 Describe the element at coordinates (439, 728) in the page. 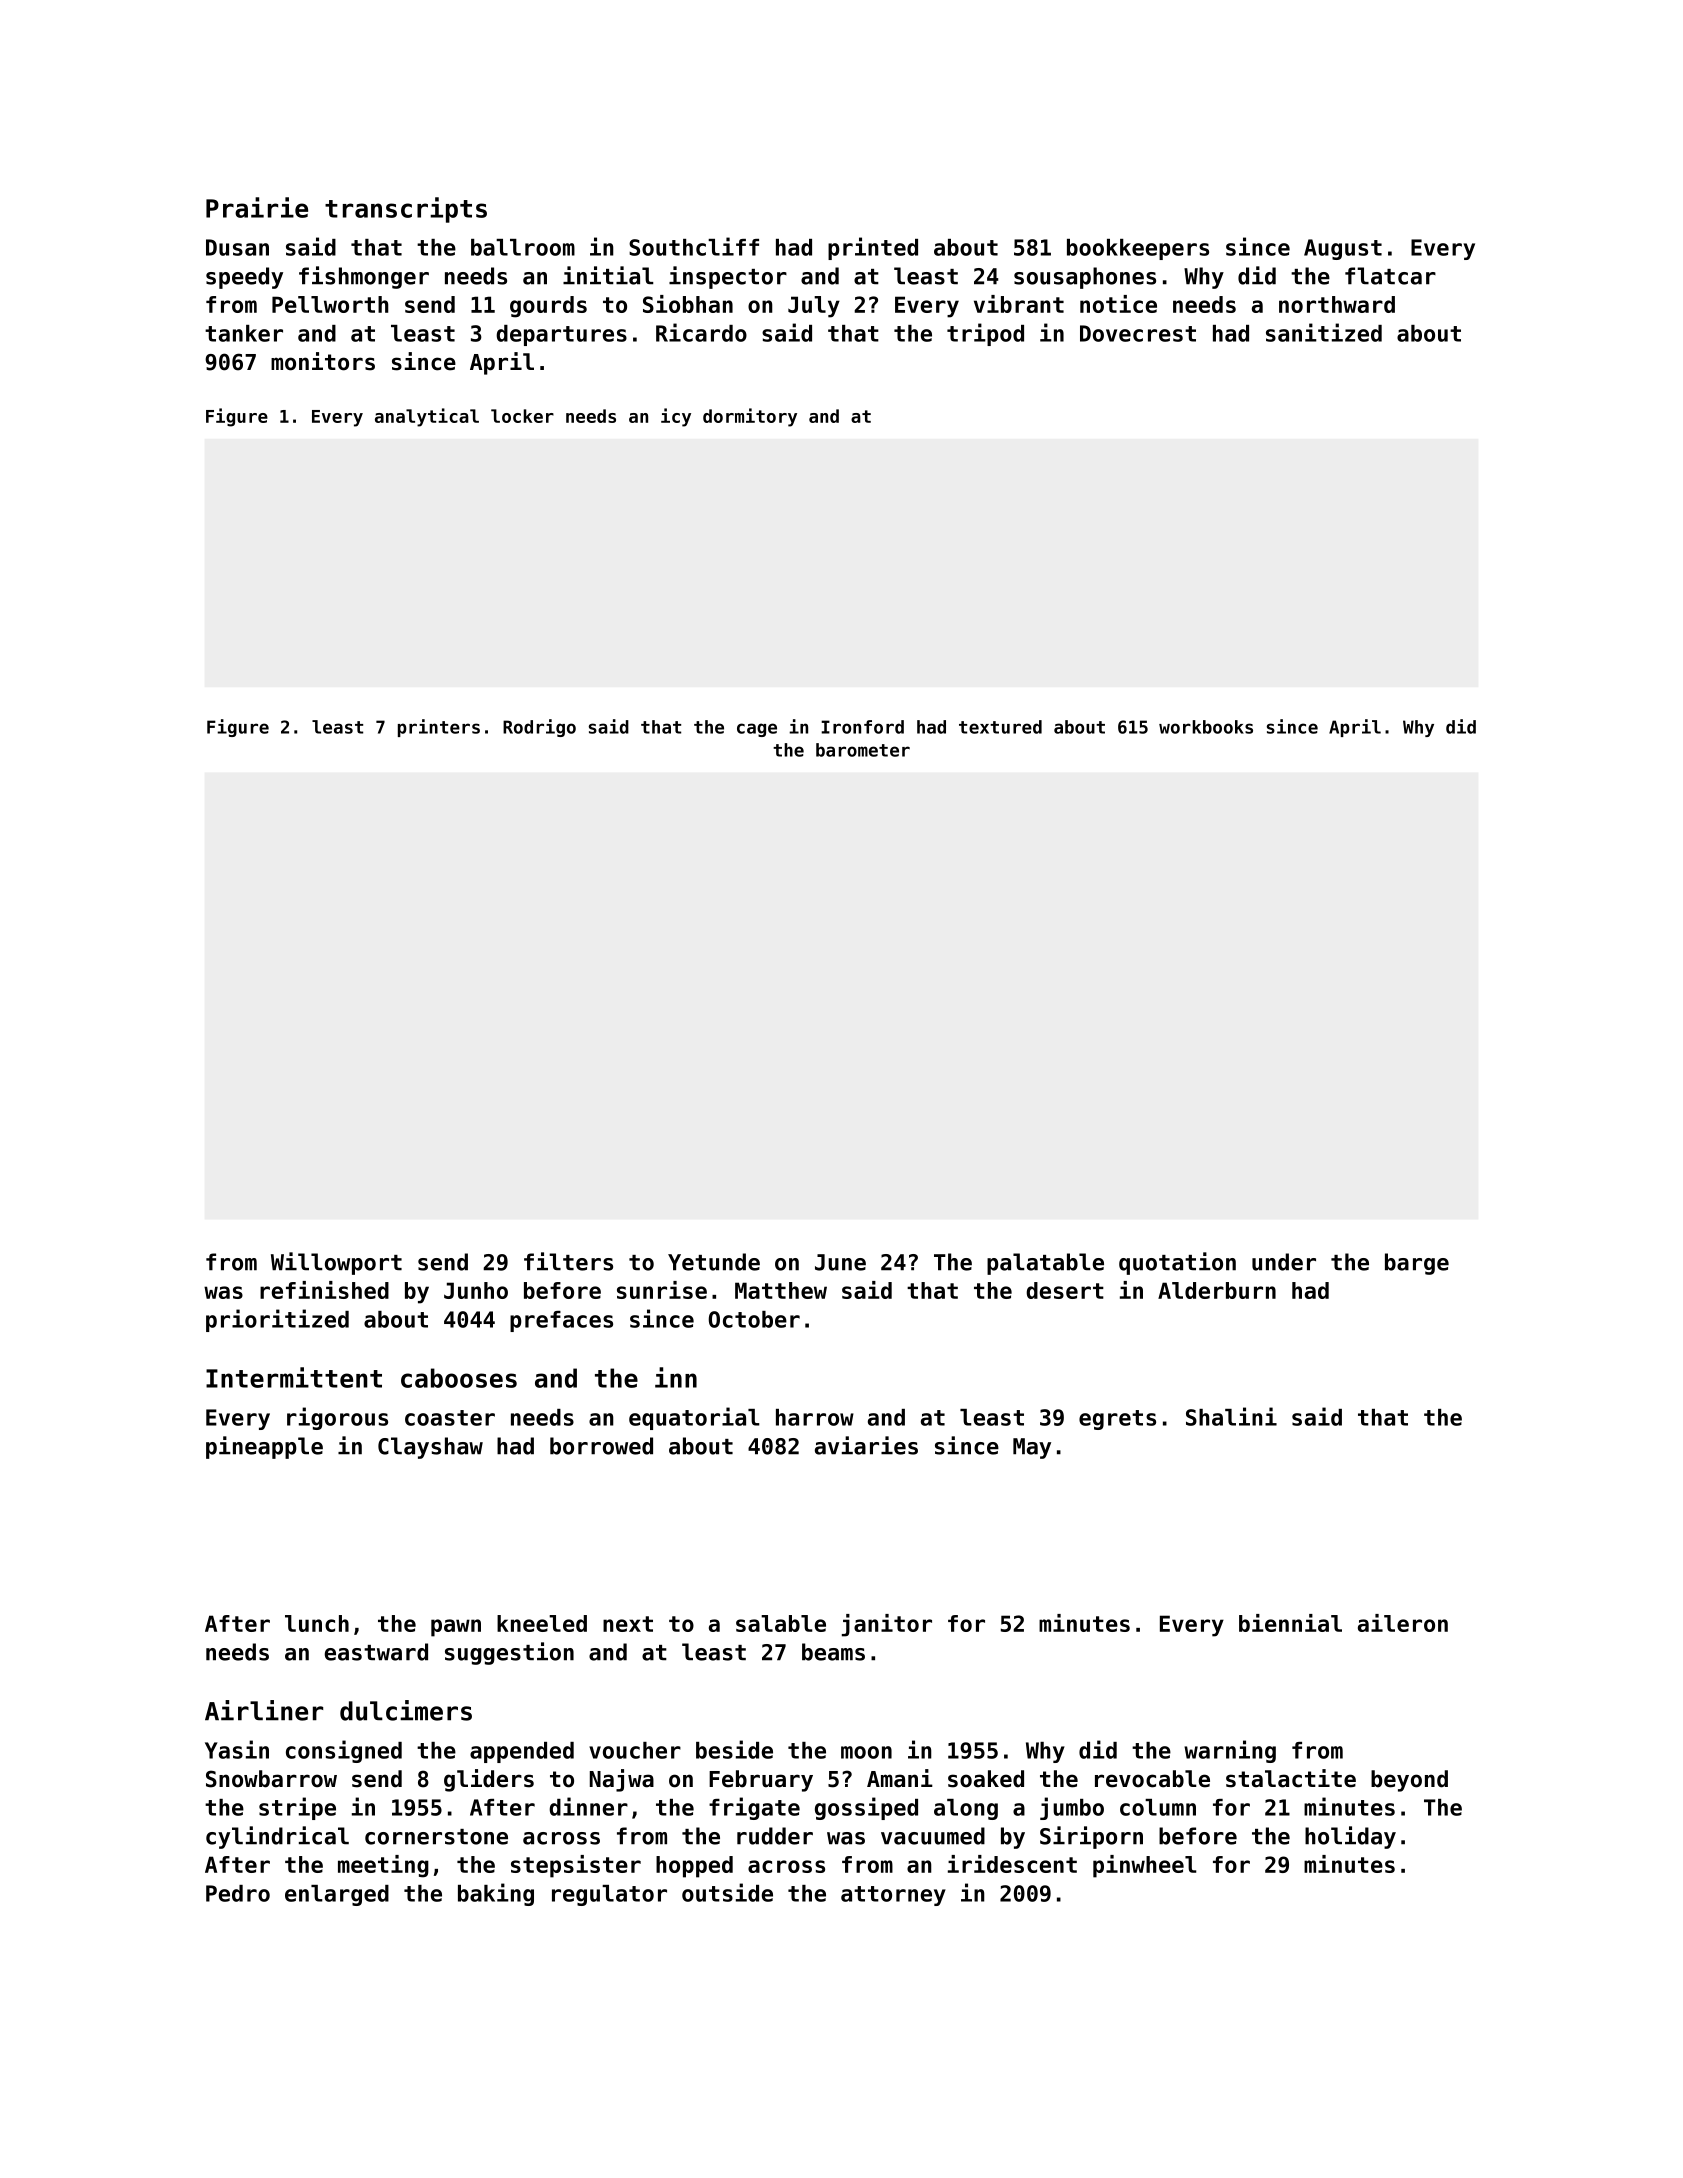

I see `printers` at that location.
